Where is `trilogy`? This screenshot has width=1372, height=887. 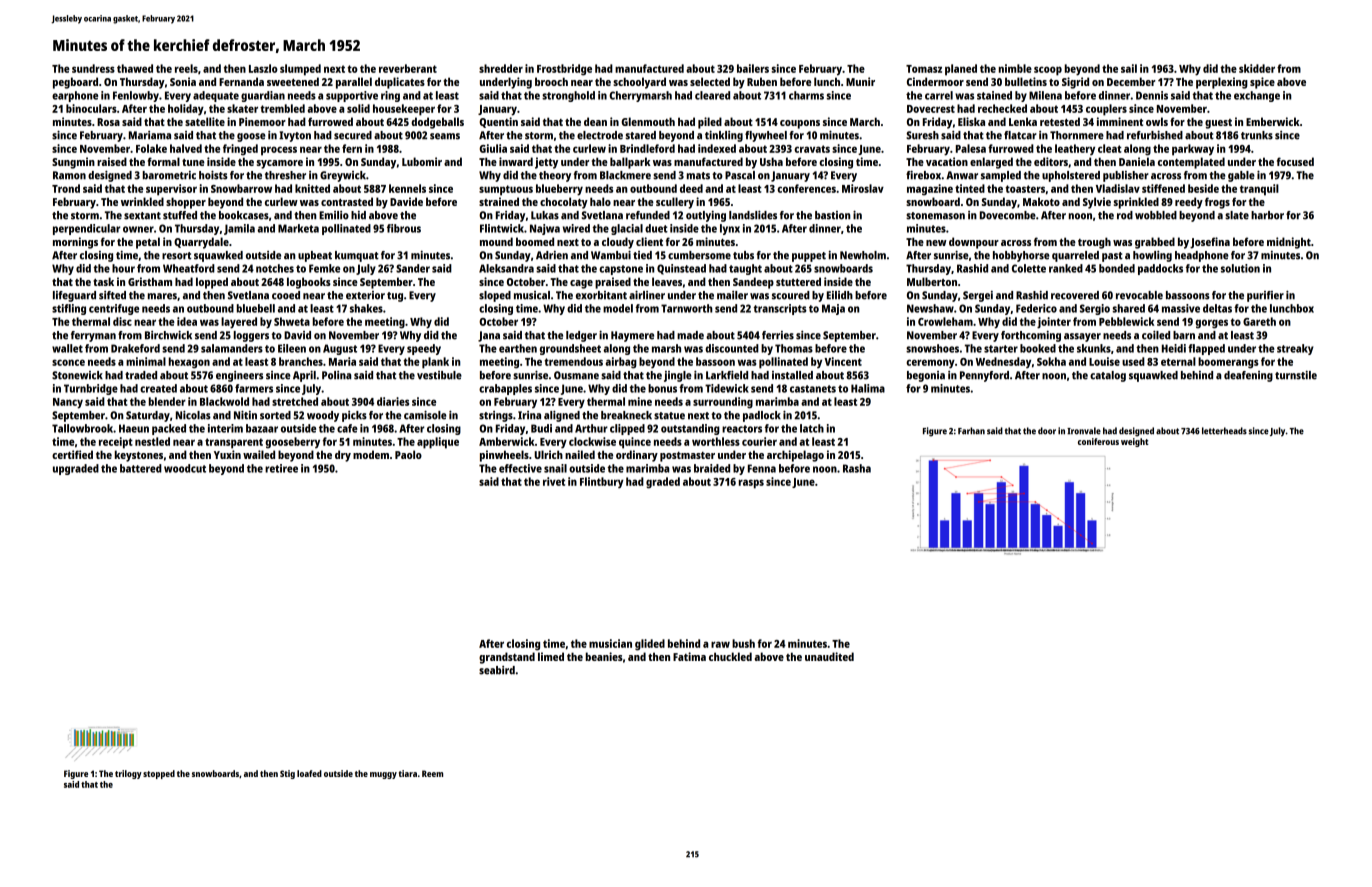
trilogy is located at coordinates (128, 774).
